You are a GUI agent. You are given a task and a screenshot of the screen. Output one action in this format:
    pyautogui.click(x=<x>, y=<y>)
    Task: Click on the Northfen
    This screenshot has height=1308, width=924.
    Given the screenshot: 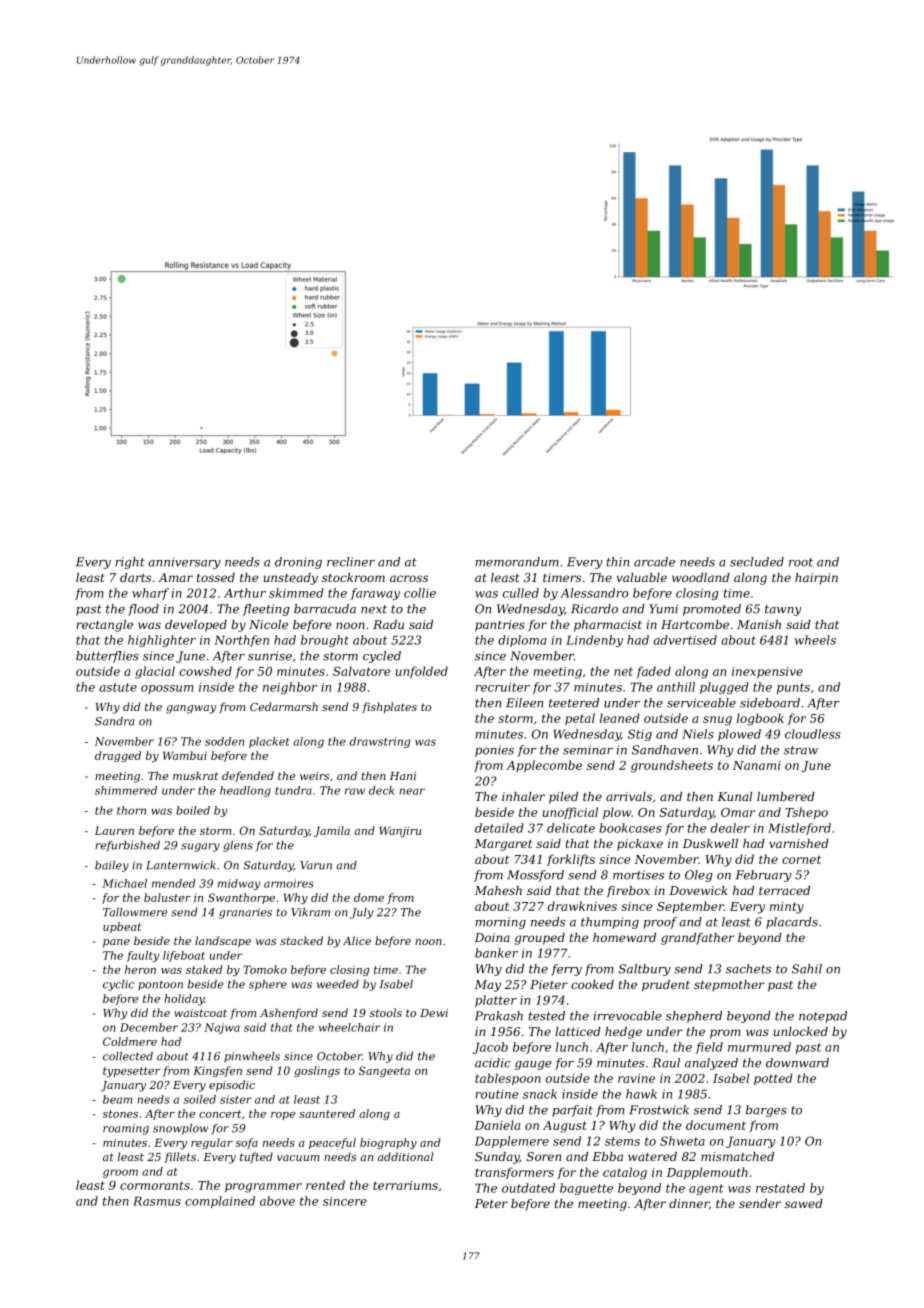 What is the action you would take?
    pyautogui.click(x=241, y=641)
